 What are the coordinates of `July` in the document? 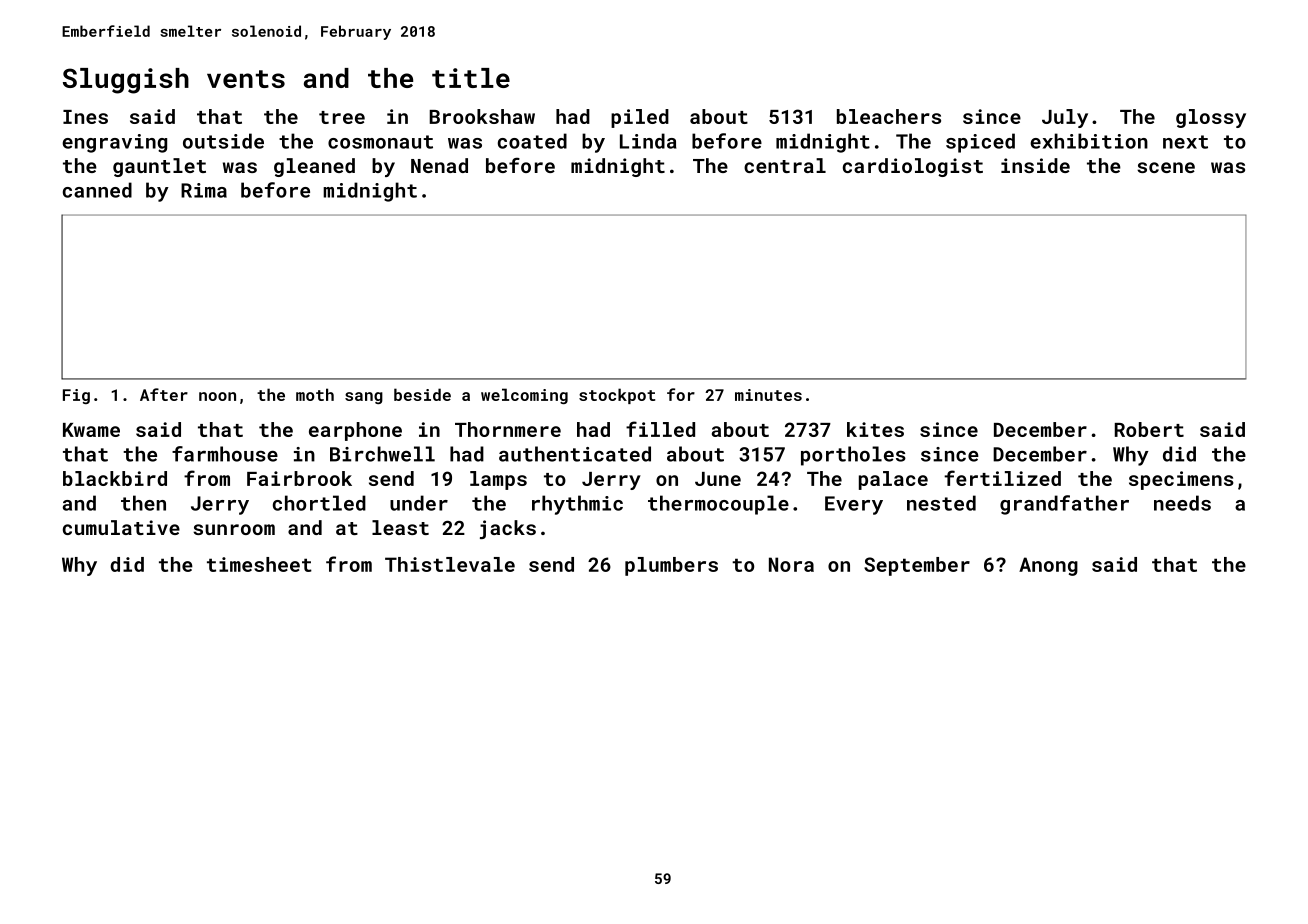 It's located at (1065, 118).
